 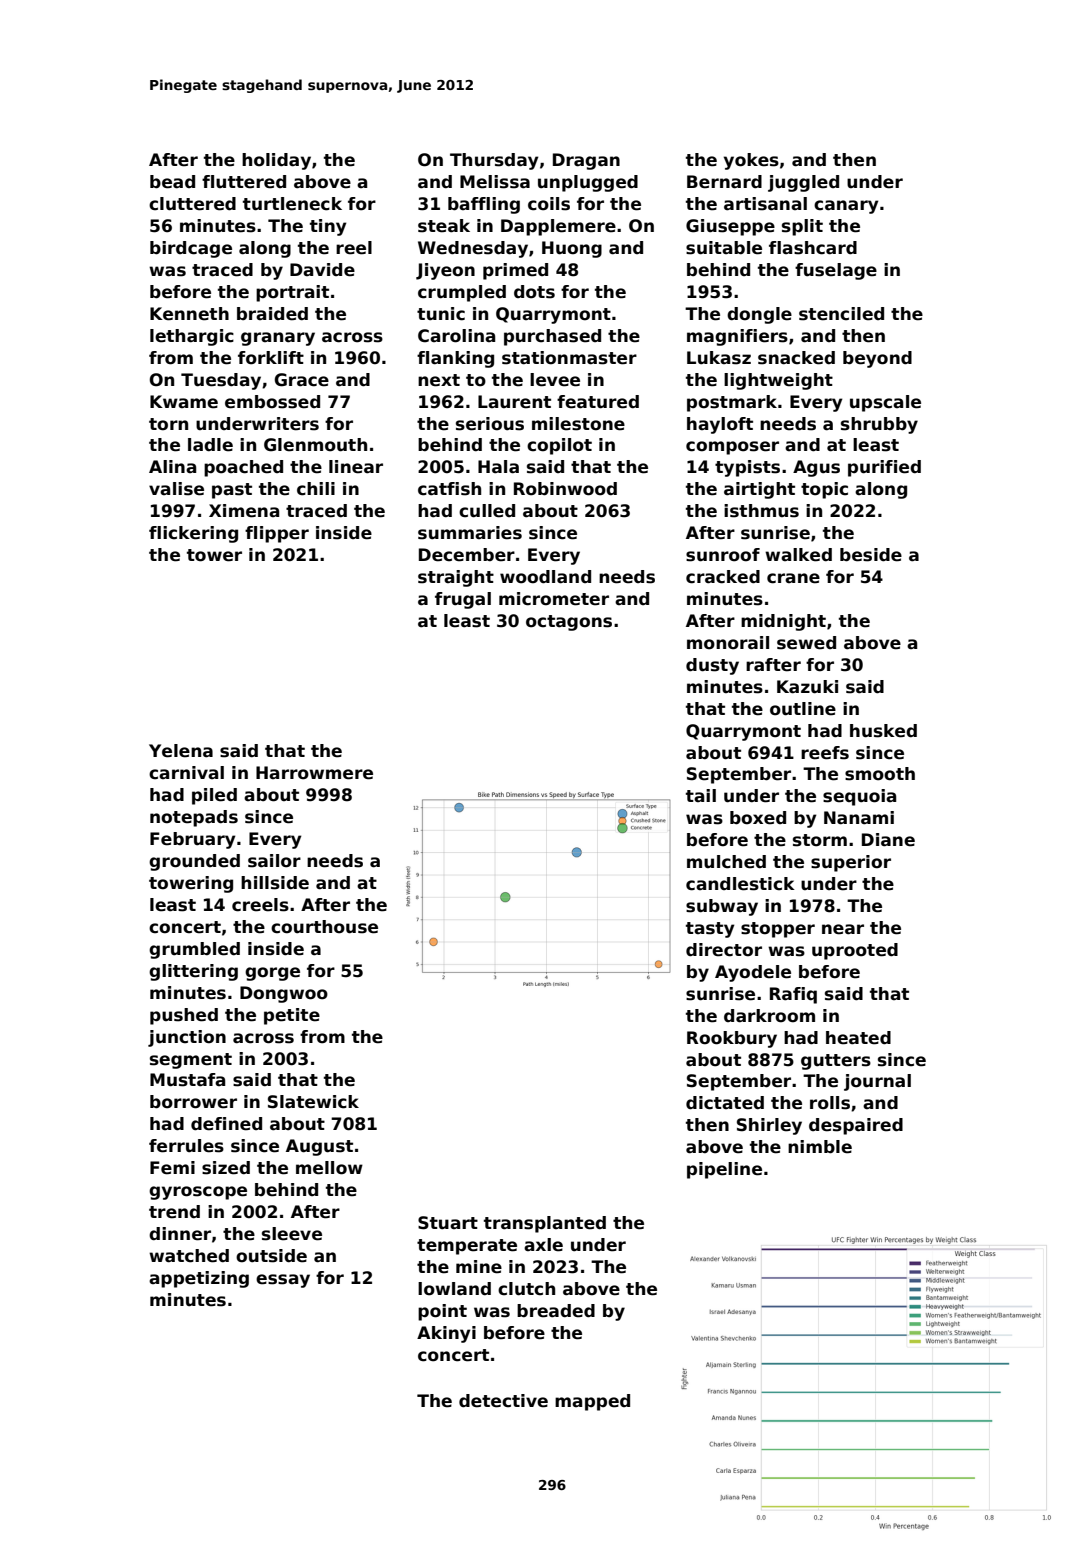 I want to click on hillside, so click(x=275, y=883).
